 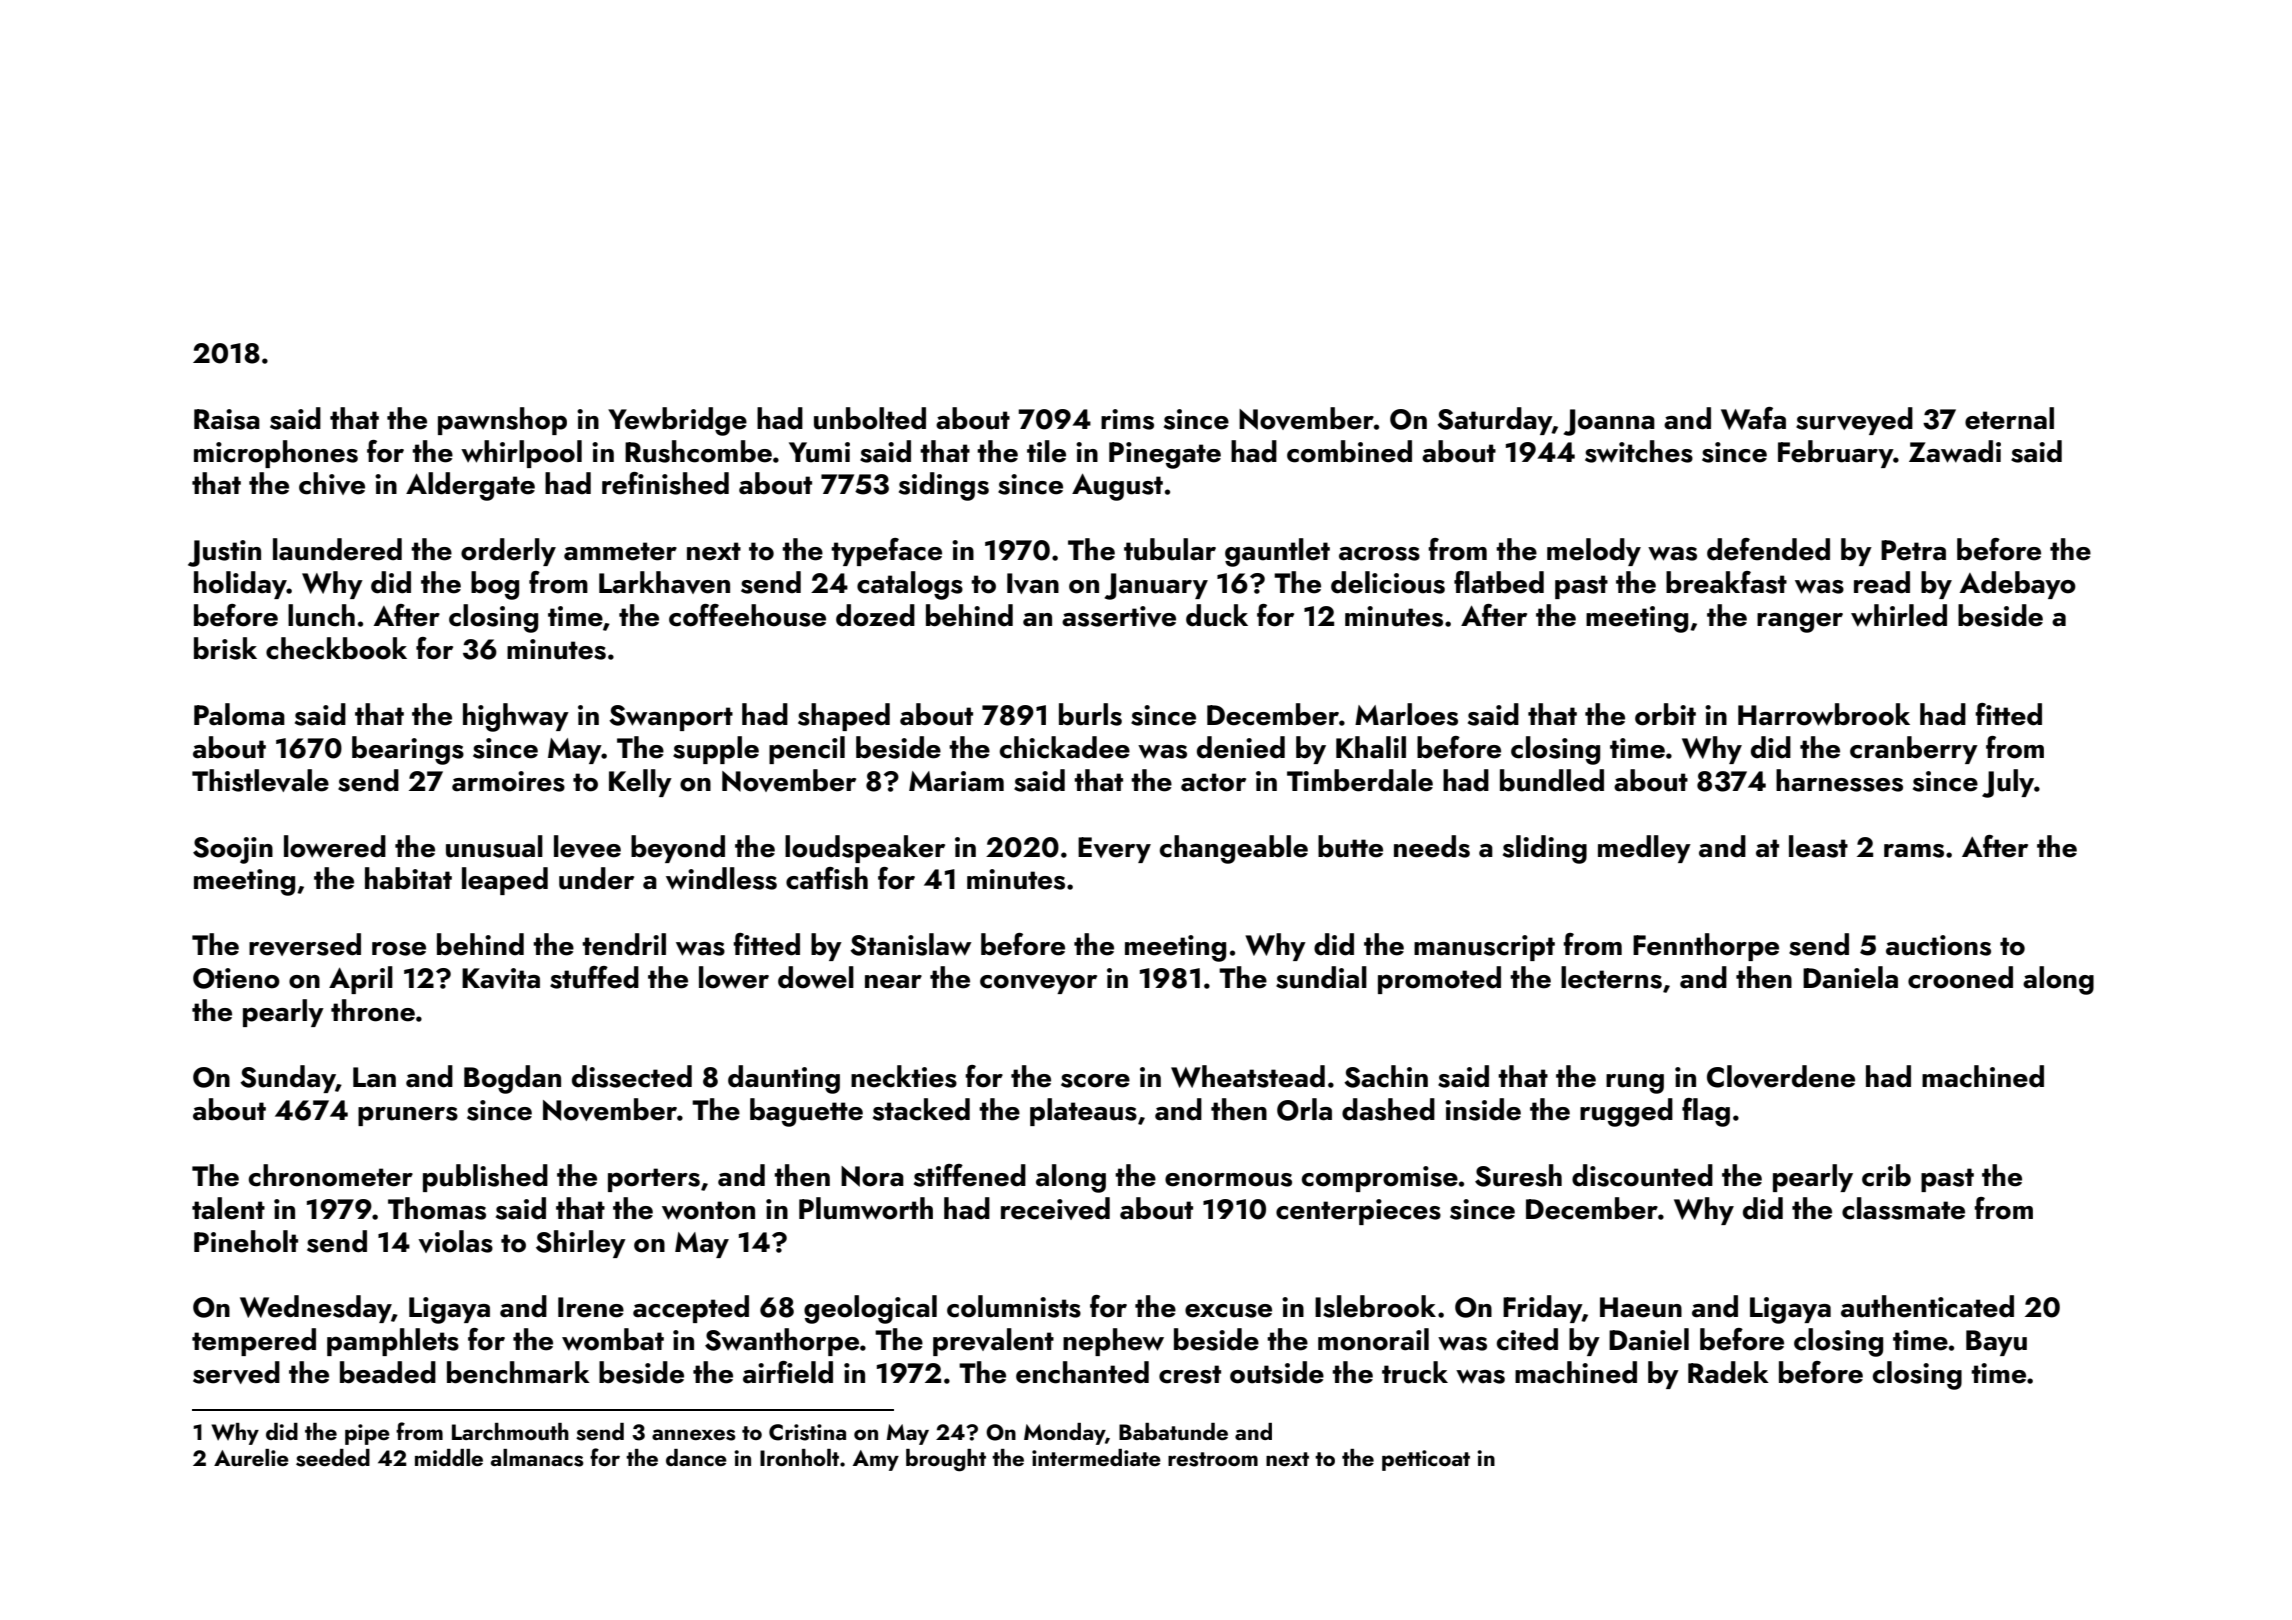 I want to click on auctions, so click(x=1938, y=945).
